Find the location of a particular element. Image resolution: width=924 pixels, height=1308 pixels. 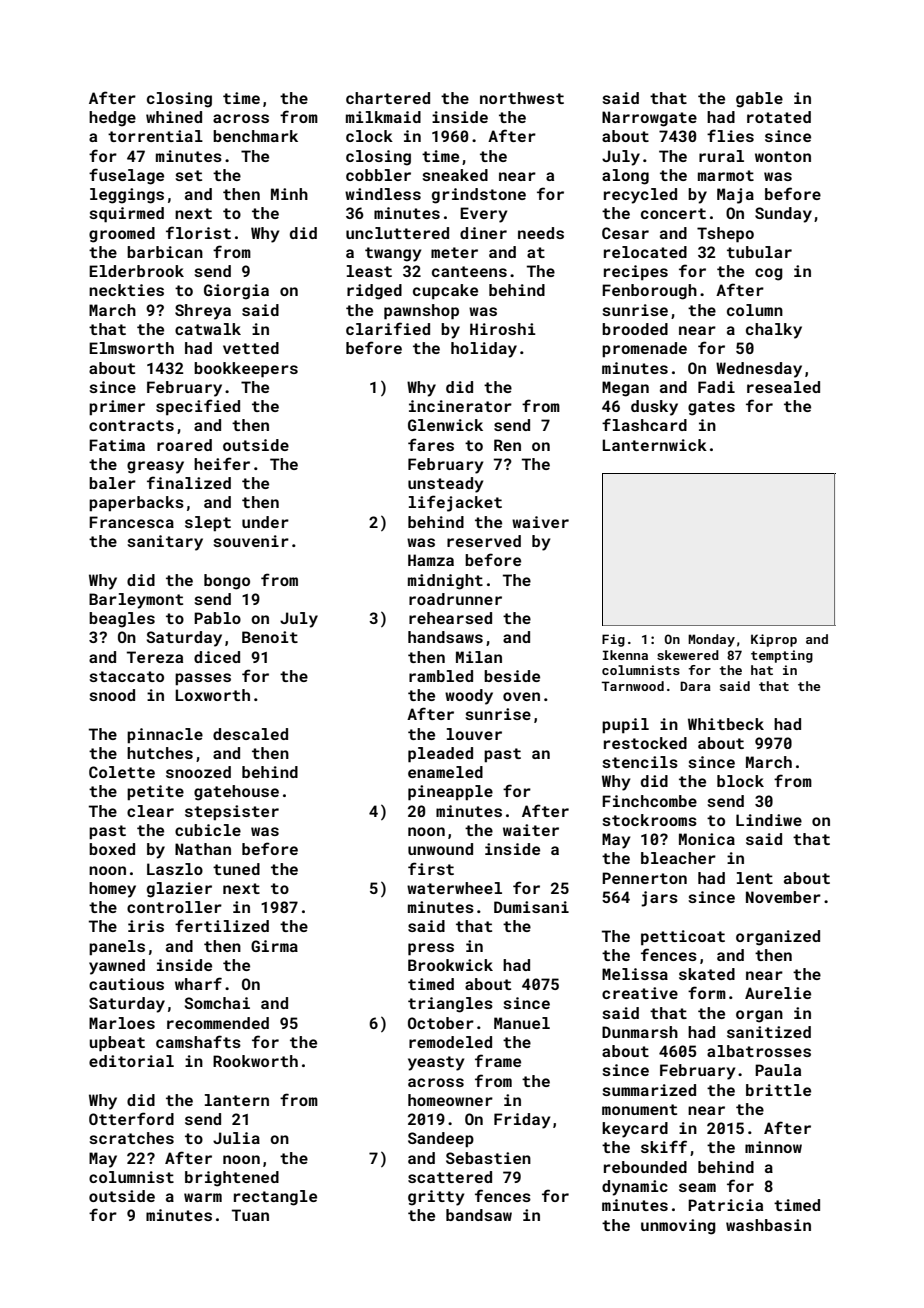

minnow is located at coordinates (773, 1147).
